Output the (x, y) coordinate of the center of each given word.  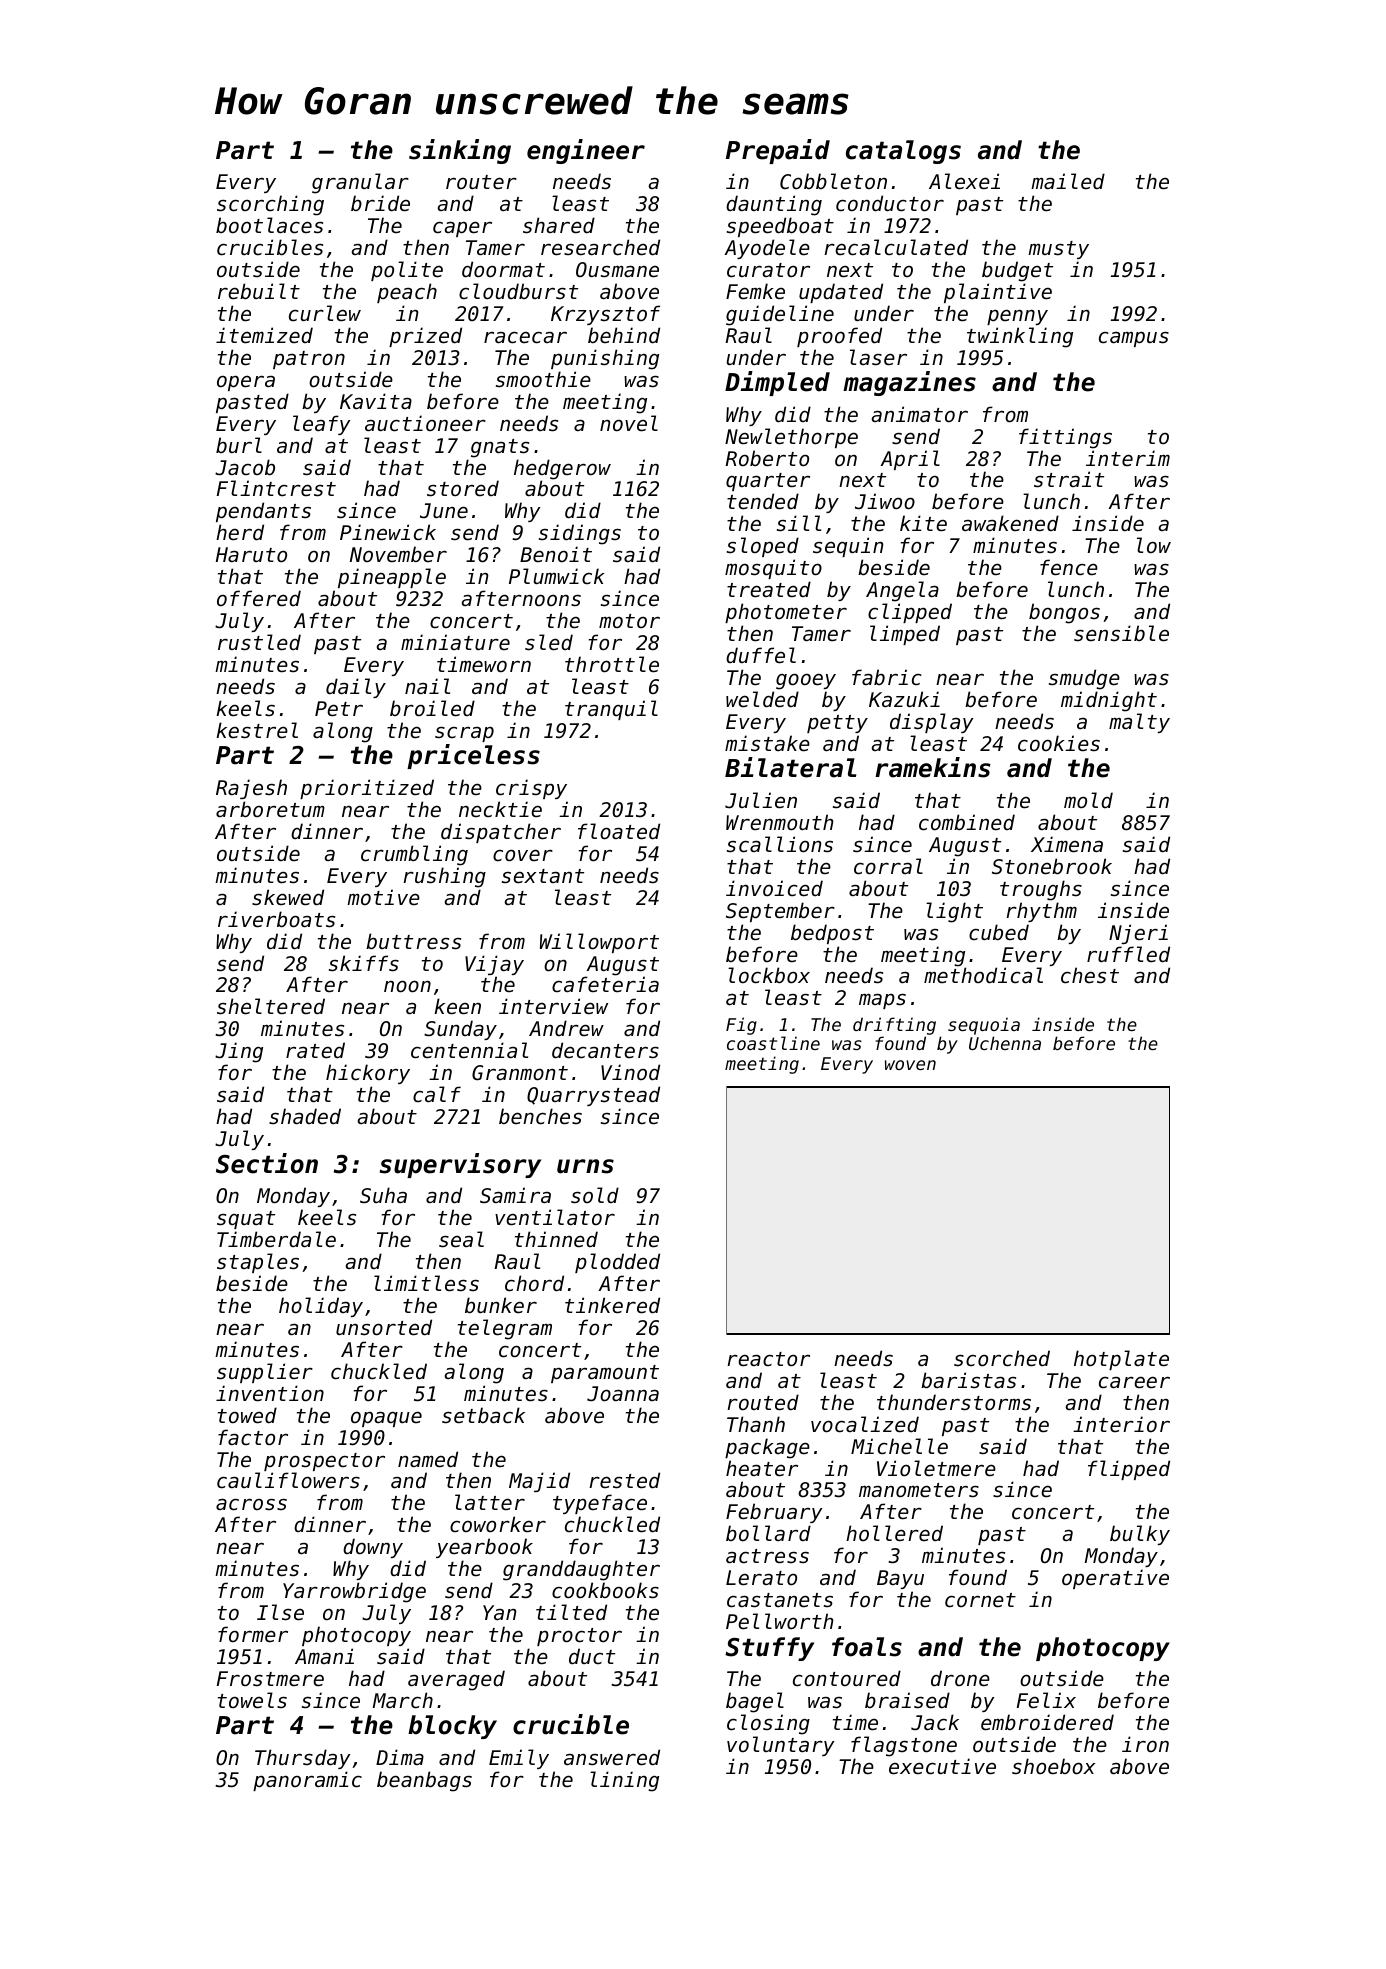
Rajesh (251, 789)
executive (942, 1766)
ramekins (933, 767)
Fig (741, 1026)
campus (1134, 339)
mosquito (773, 569)
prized (425, 337)
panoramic (307, 1781)
